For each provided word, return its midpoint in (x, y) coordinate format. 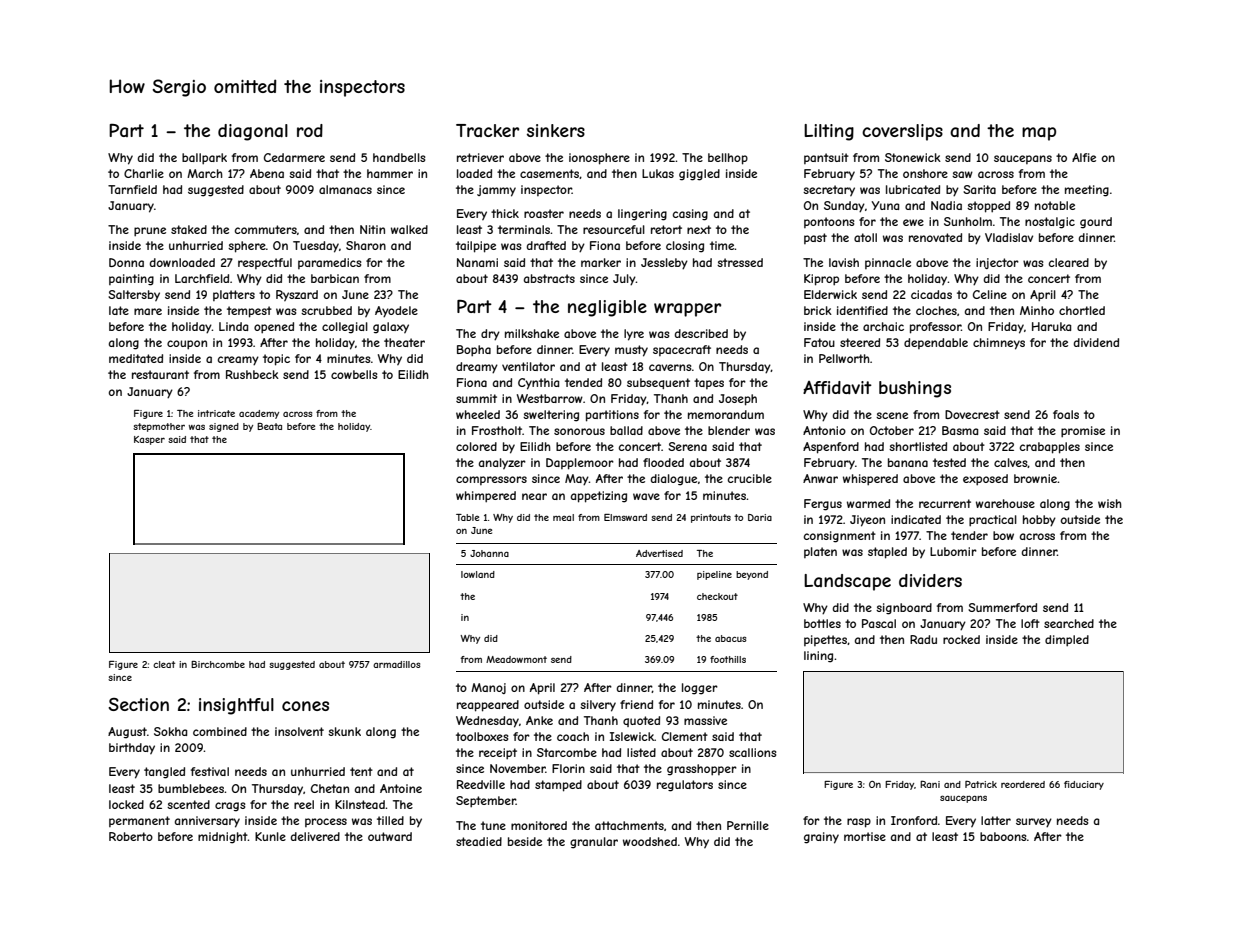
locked (126, 804)
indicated (916, 519)
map (1039, 134)
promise (1083, 432)
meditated (136, 358)
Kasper (149, 440)
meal (563, 517)
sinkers (556, 130)
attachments (629, 825)
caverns (670, 367)
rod (310, 130)
